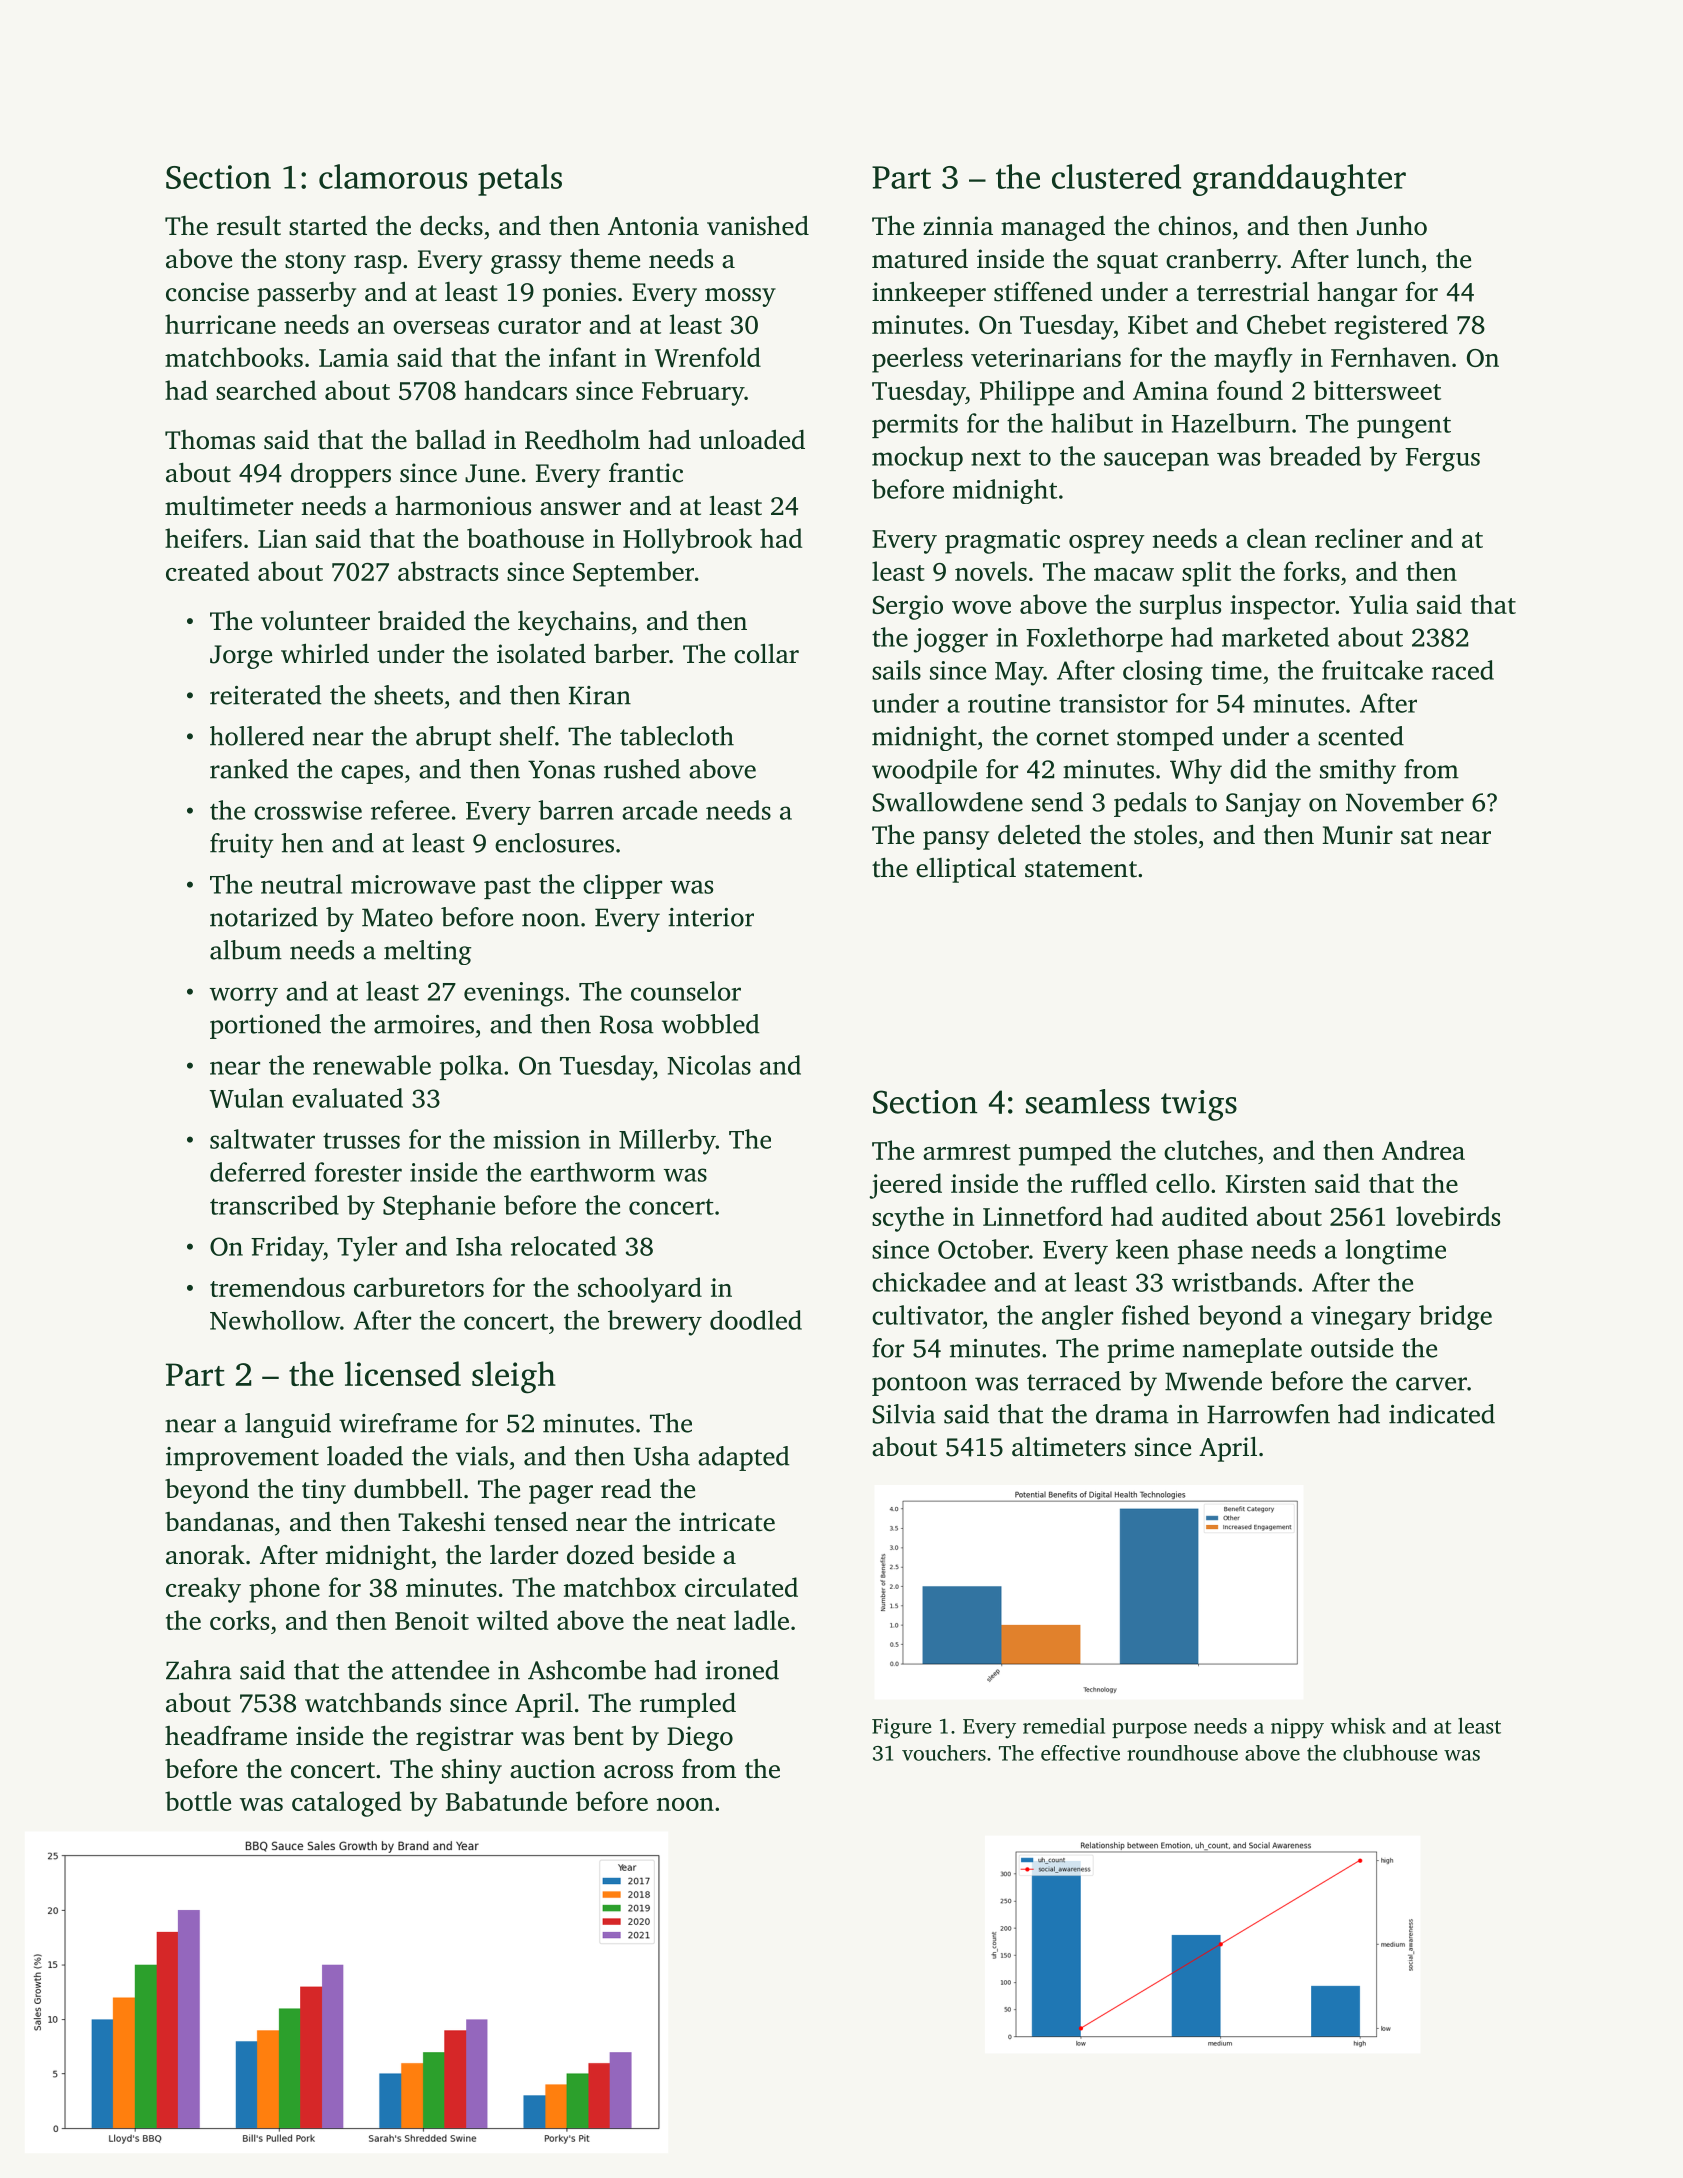  Describe the element at coordinates (1064, 1726) in the screenshot. I see `remedial` at that location.
